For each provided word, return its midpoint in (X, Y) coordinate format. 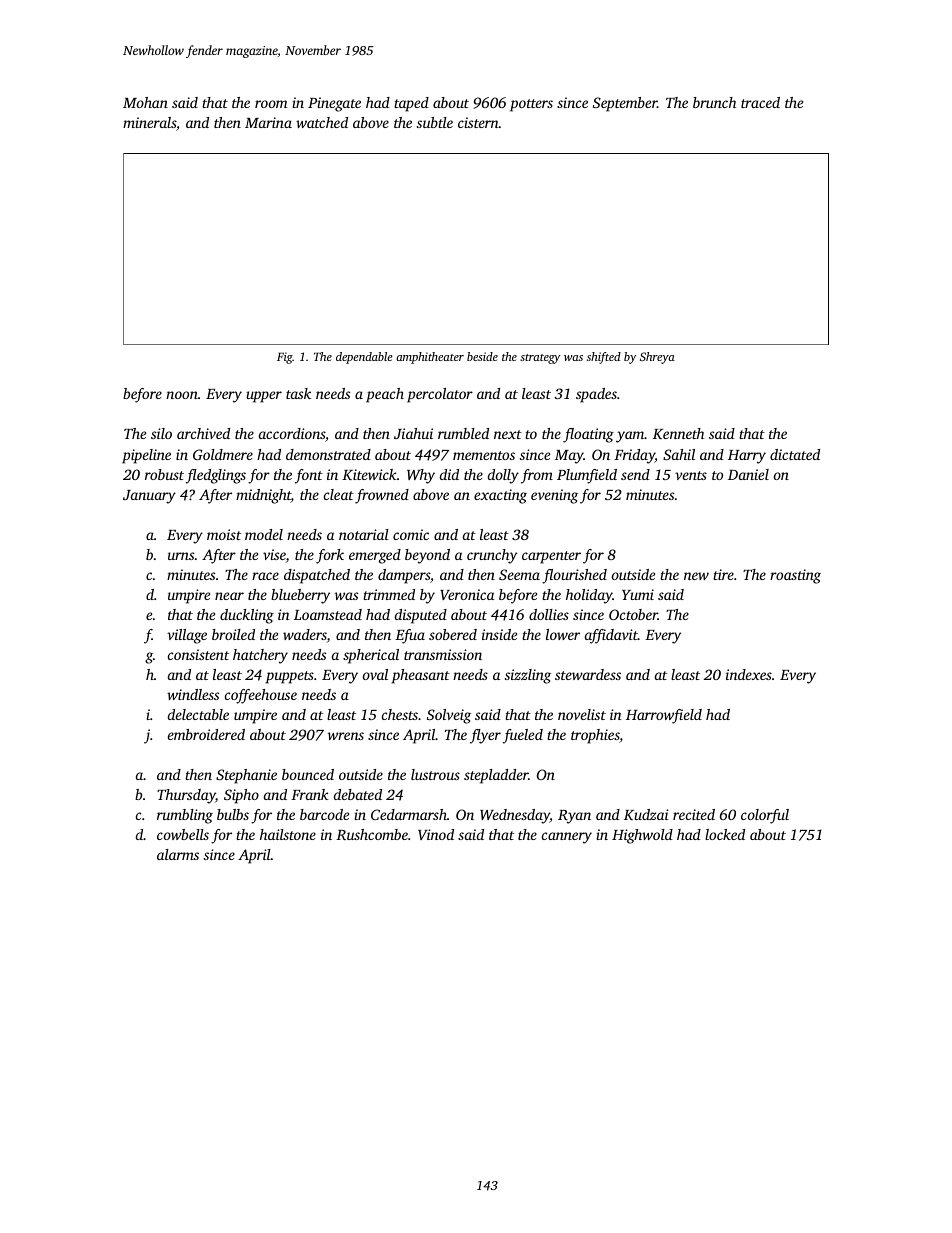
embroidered (206, 734)
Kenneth (678, 433)
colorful (765, 816)
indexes (749, 674)
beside (482, 356)
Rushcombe (372, 834)
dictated (795, 454)
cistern (478, 122)
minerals (149, 122)
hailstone (288, 834)
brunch (714, 102)
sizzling (528, 676)
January (149, 497)
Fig (285, 358)
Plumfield (587, 476)
